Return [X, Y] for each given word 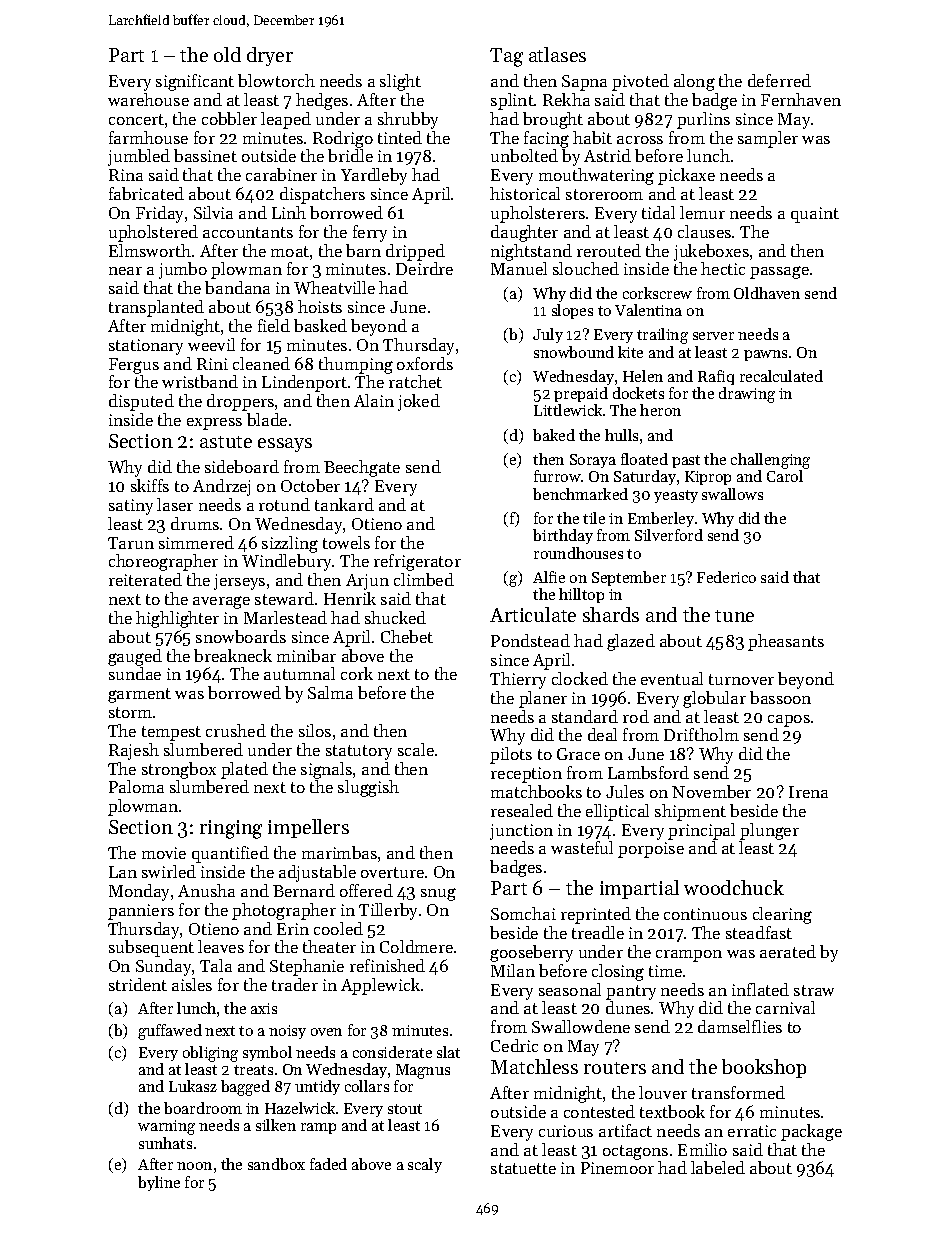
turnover [741, 679]
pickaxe [686, 176]
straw [814, 990]
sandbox [276, 1164]
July [548, 335]
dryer [270, 56]
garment [139, 695]
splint [512, 101]
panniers [141, 912]
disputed [141, 402]
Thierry [518, 680]
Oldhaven [767, 293]
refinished [387, 965]
